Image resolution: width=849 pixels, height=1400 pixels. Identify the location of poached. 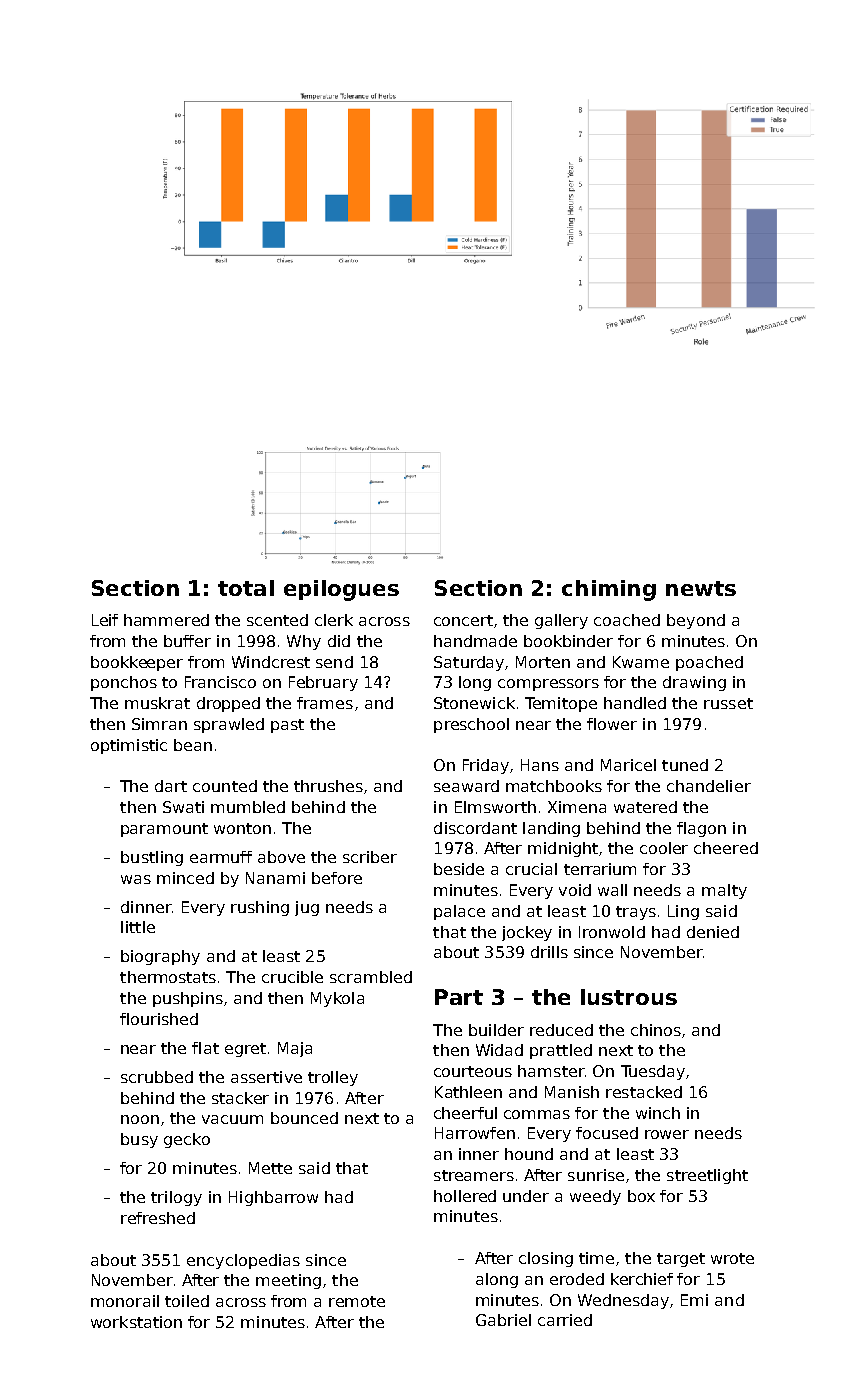
(709, 663).
